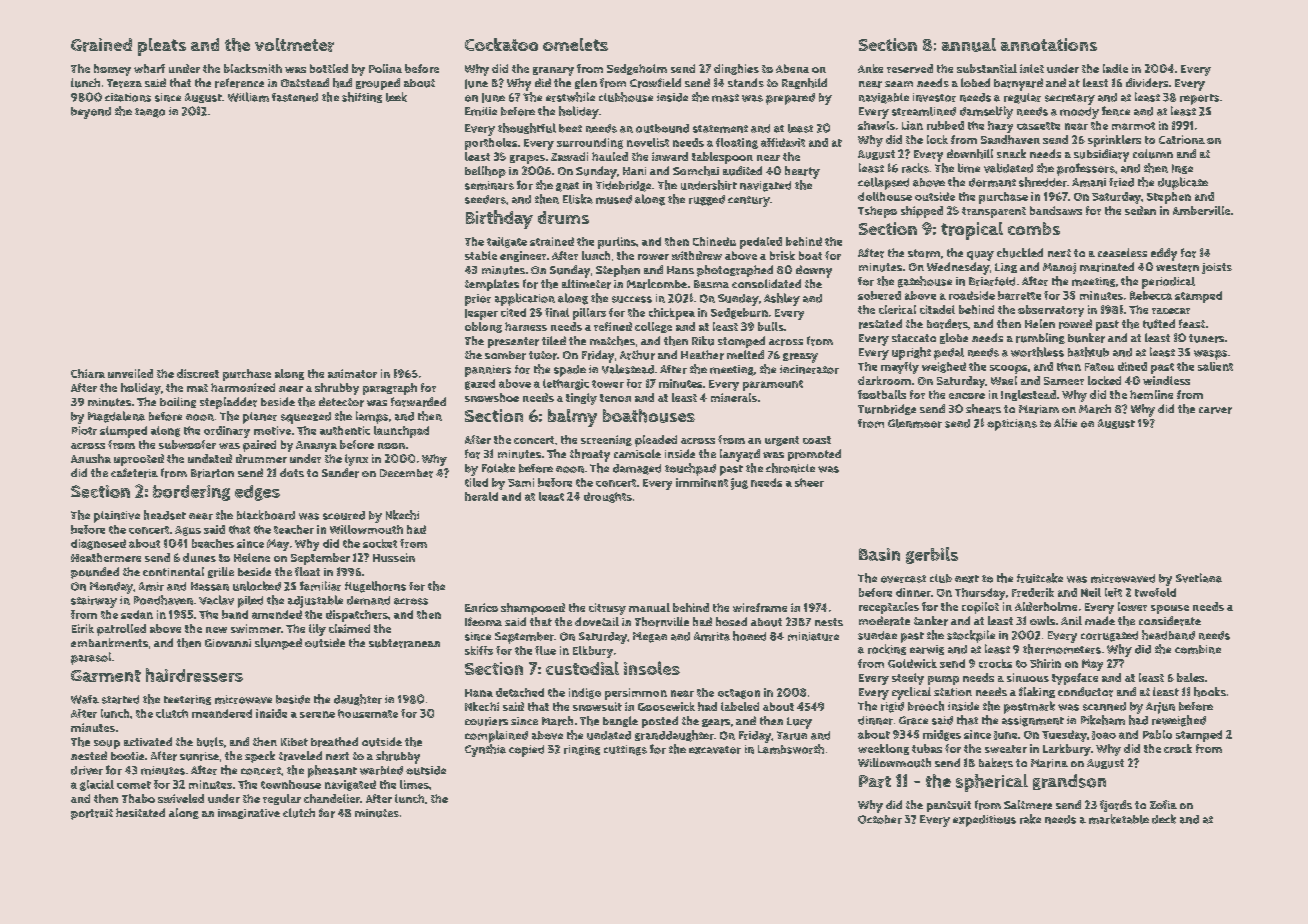 The image size is (1308, 924). Describe the element at coordinates (792, 68) in the page. I see `Abena` at that location.
